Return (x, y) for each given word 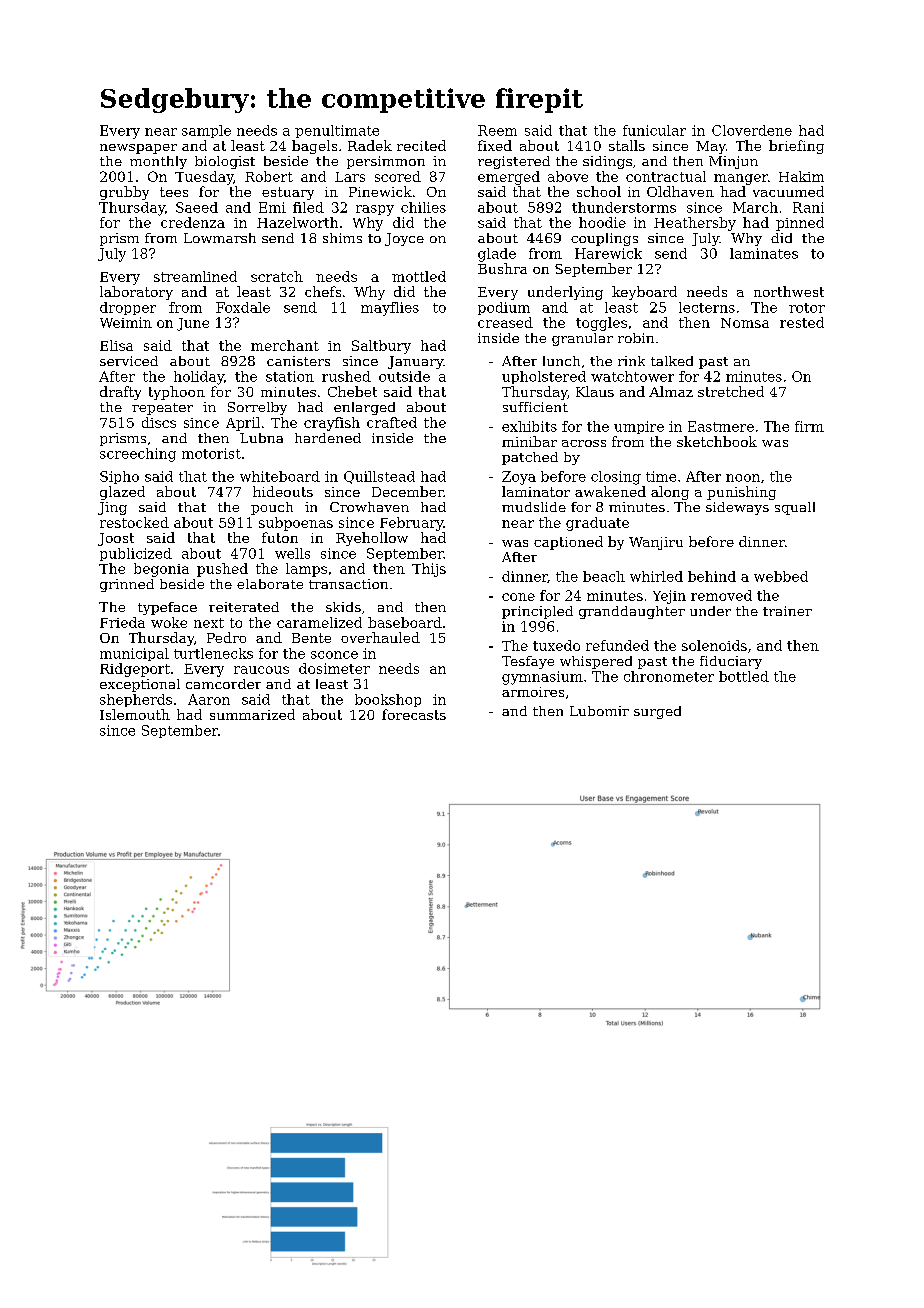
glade (497, 255)
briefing (796, 147)
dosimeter (334, 668)
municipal (134, 654)
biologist (225, 162)
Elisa (116, 345)
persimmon (386, 162)
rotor (807, 308)
